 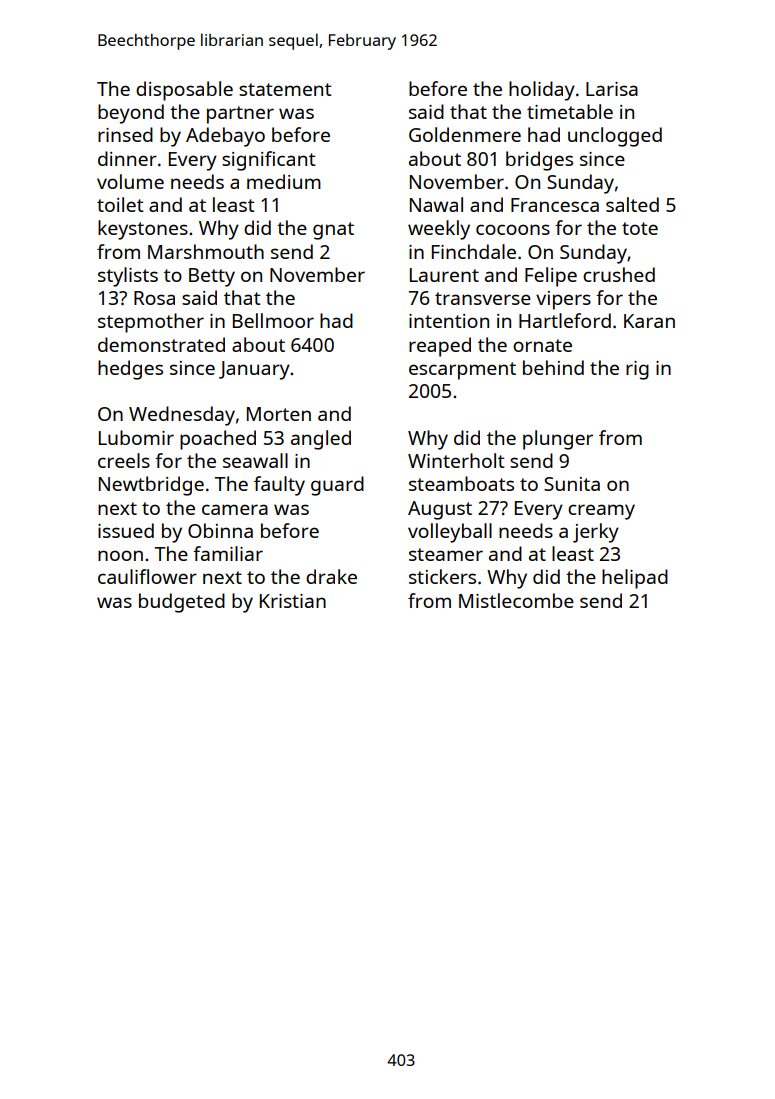 I want to click on helipad, so click(x=635, y=579).
